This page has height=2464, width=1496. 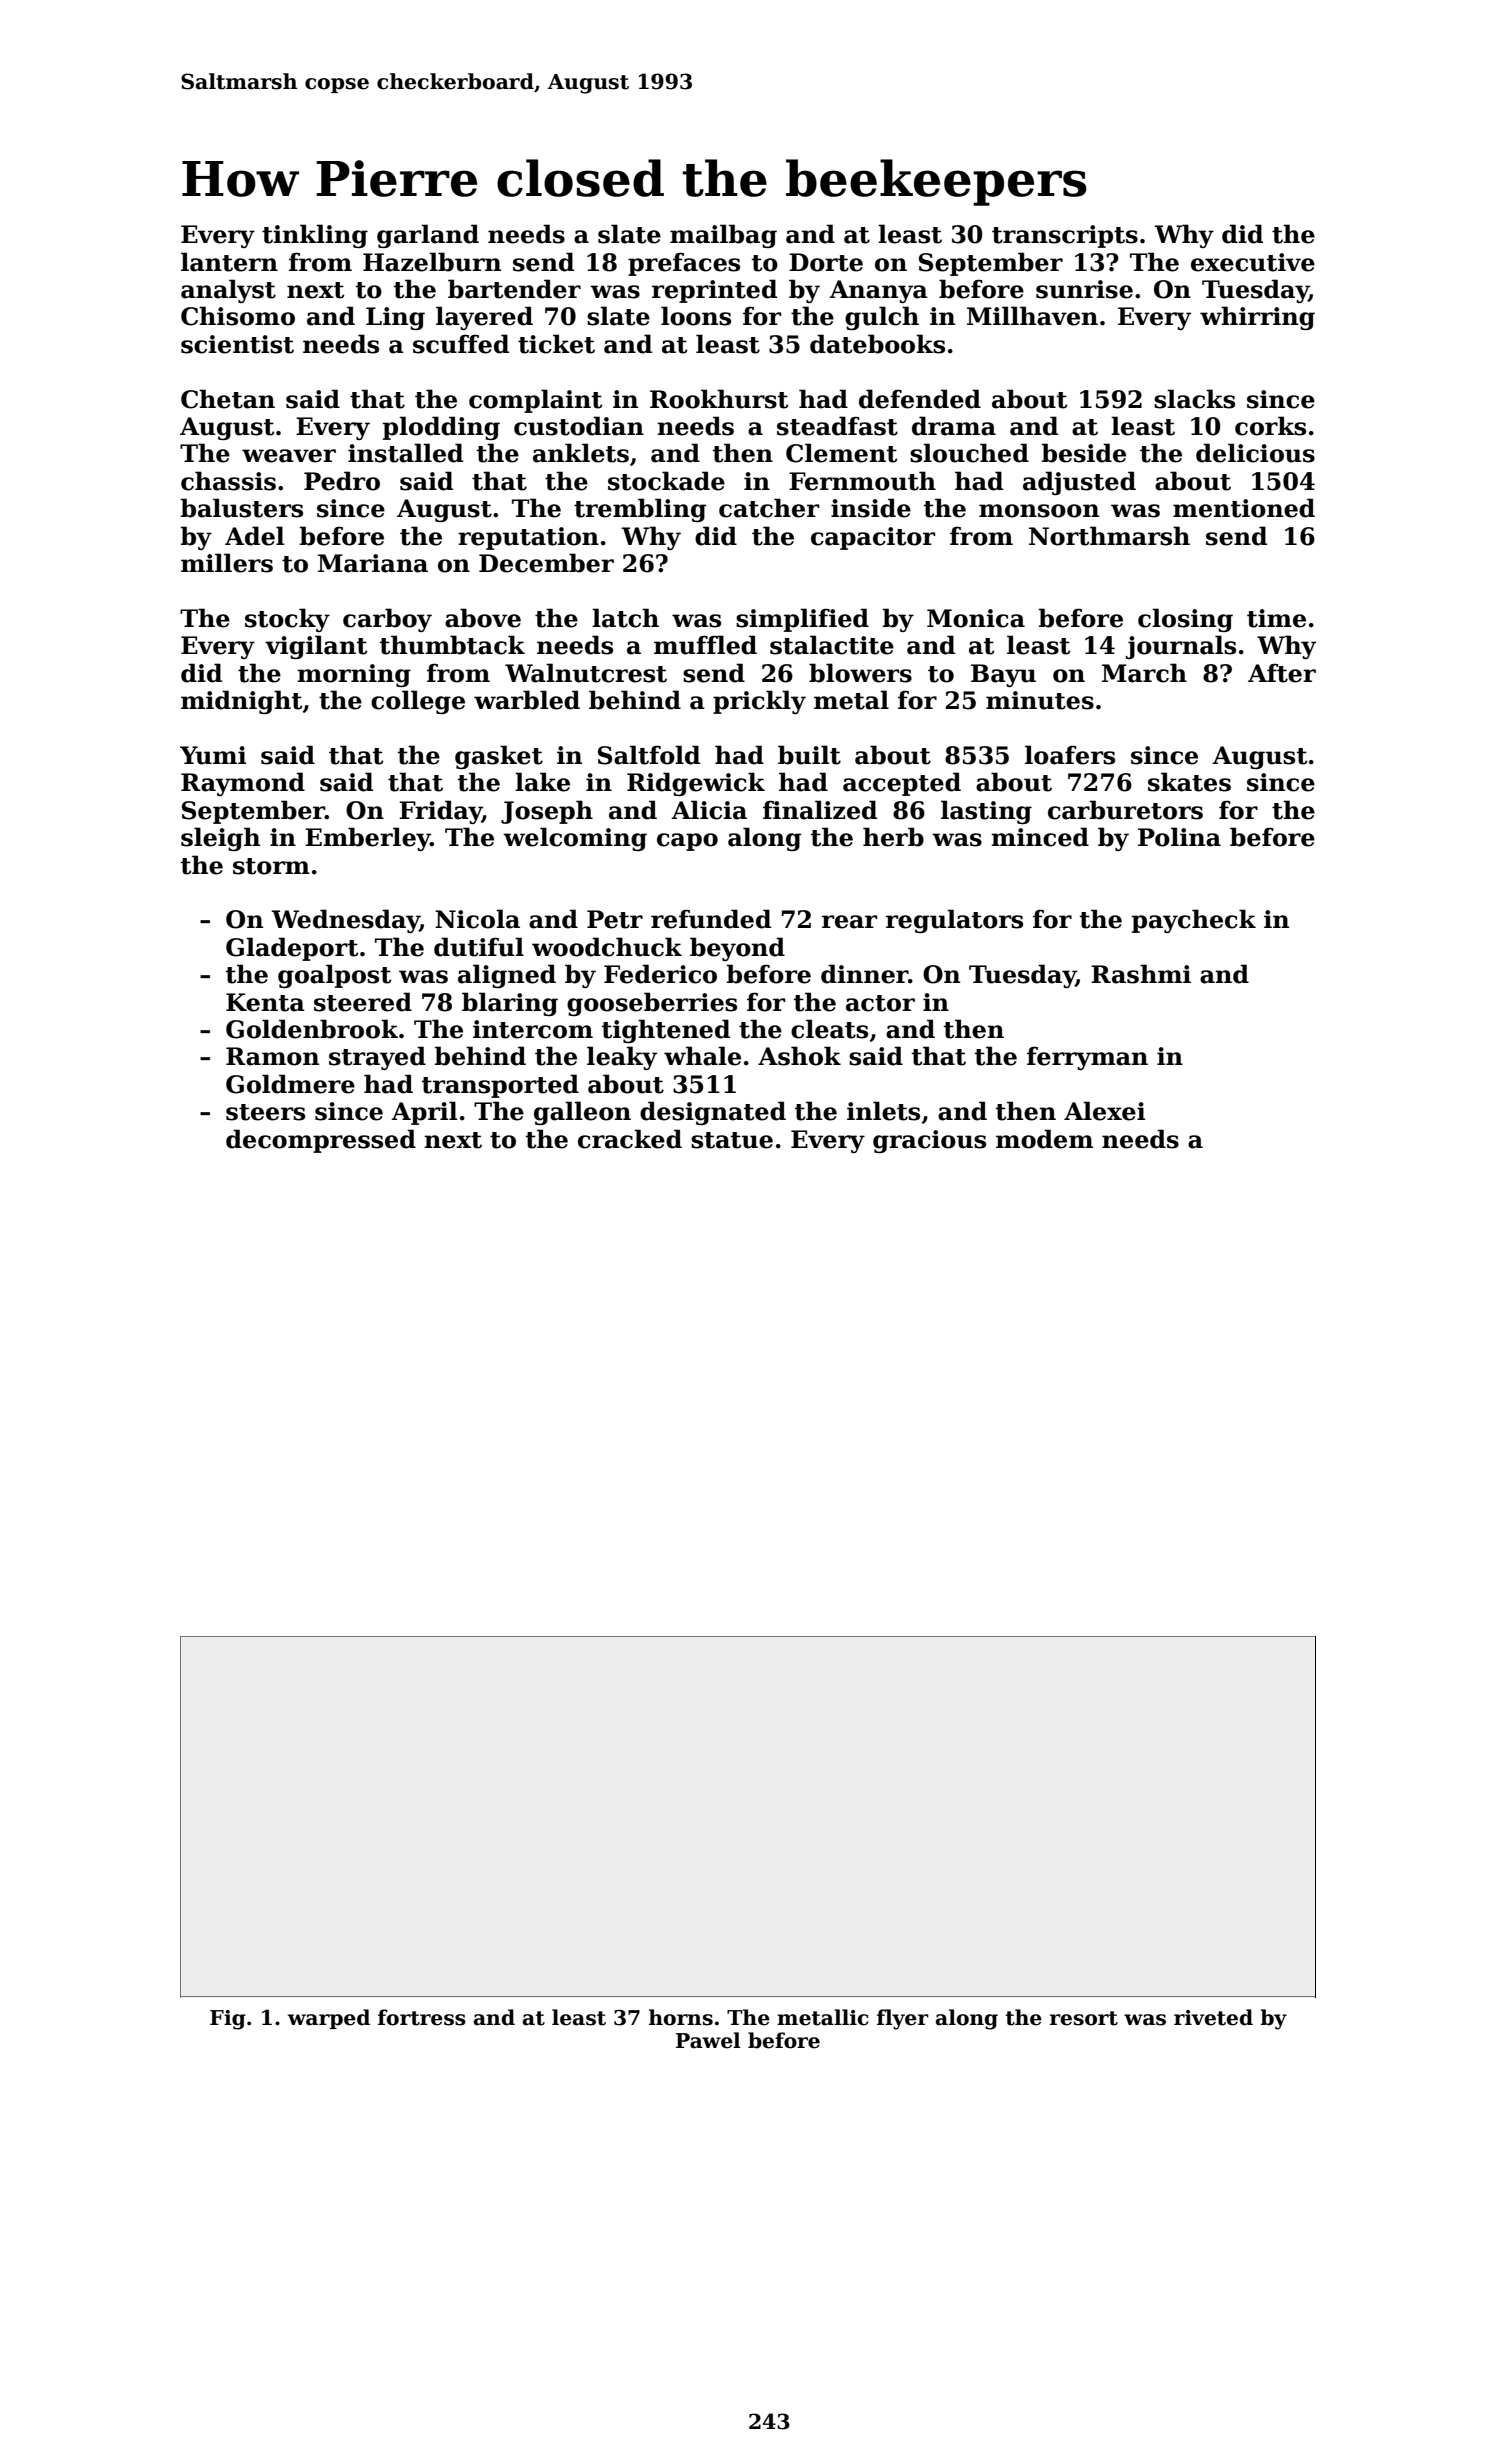 What do you see at coordinates (368, 839) in the page?
I see `Emberley` at bounding box center [368, 839].
